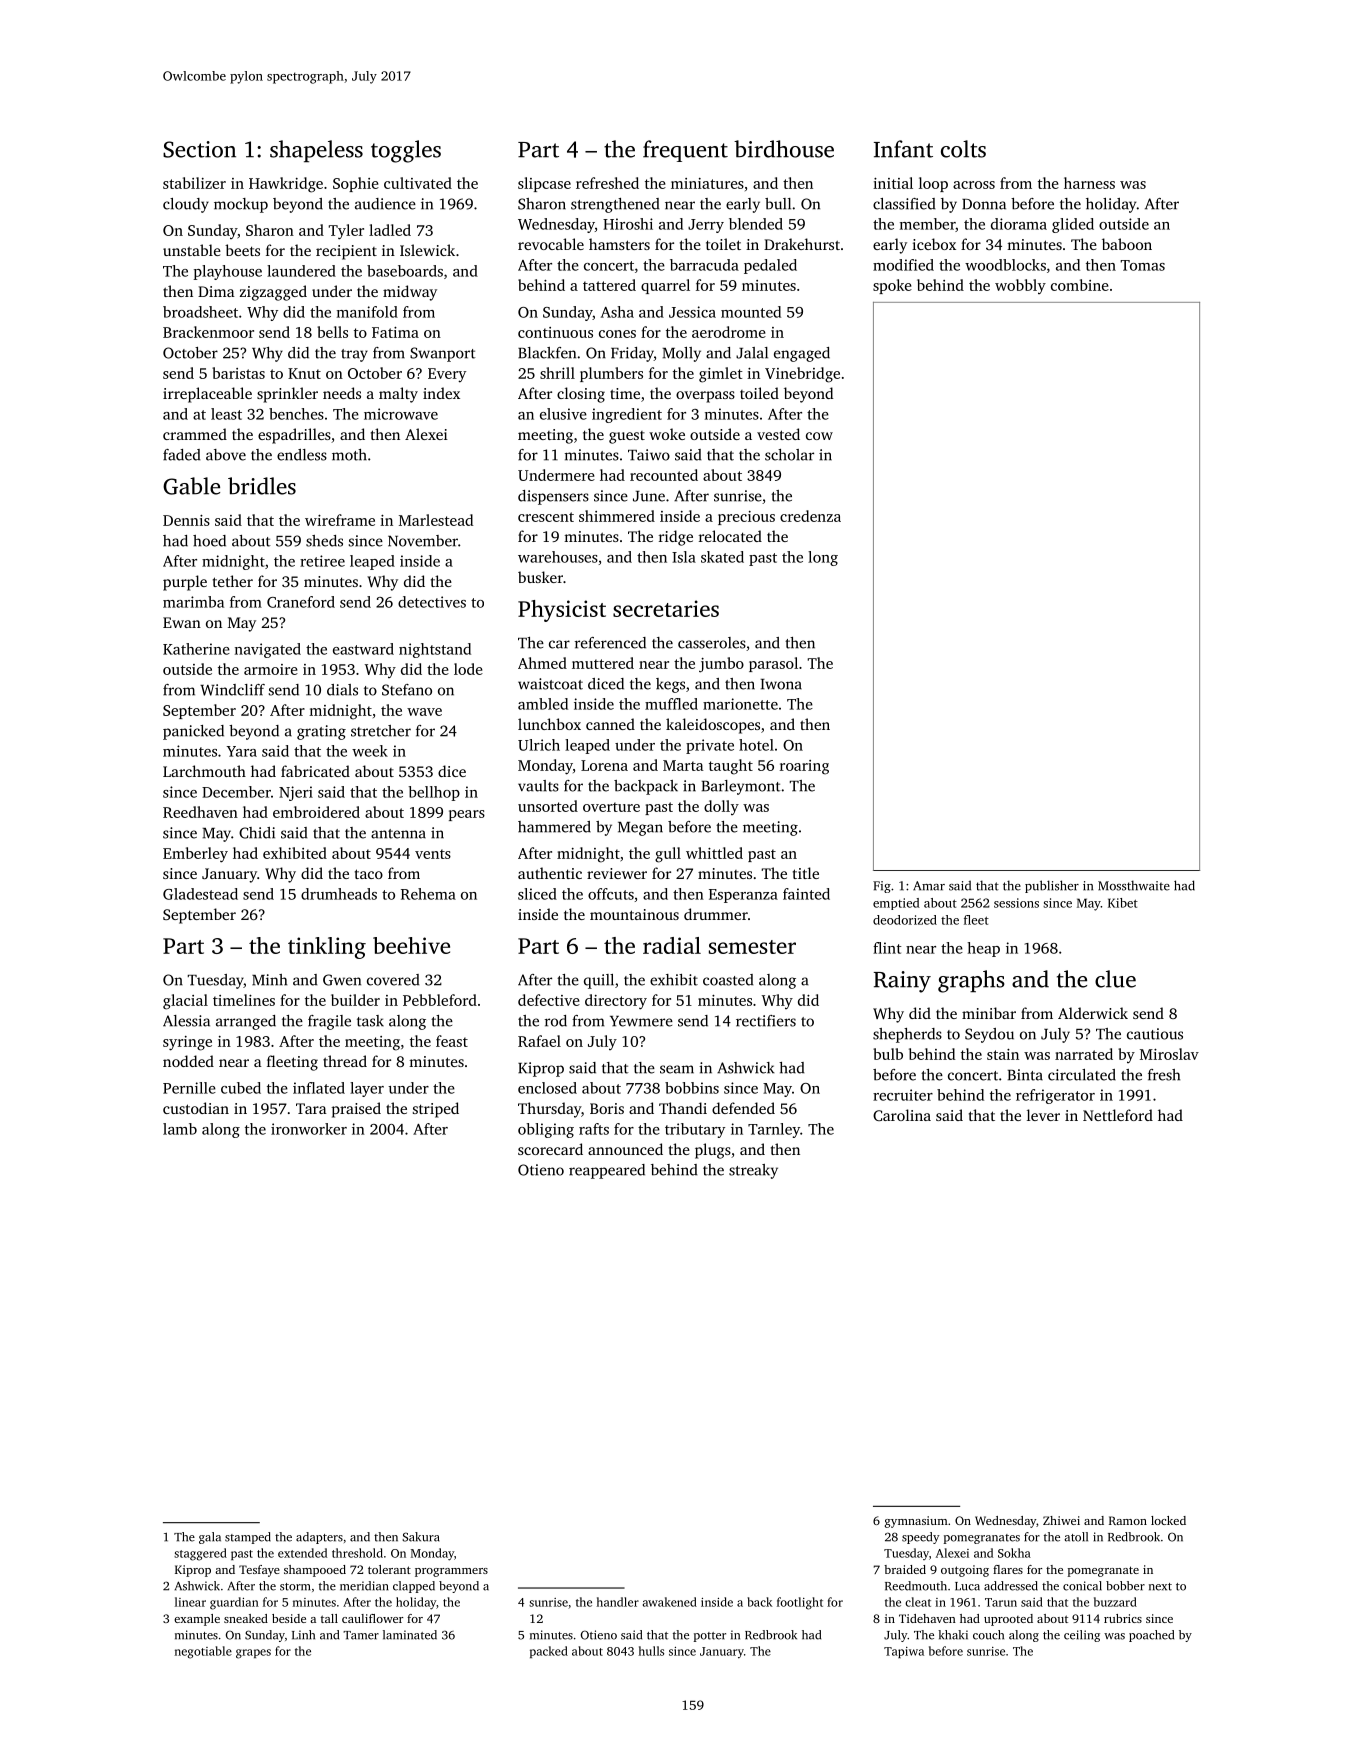 Image resolution: width=1363 pixels, height=1764 pixels. I want to click on nightstand, so click(435, 650).
